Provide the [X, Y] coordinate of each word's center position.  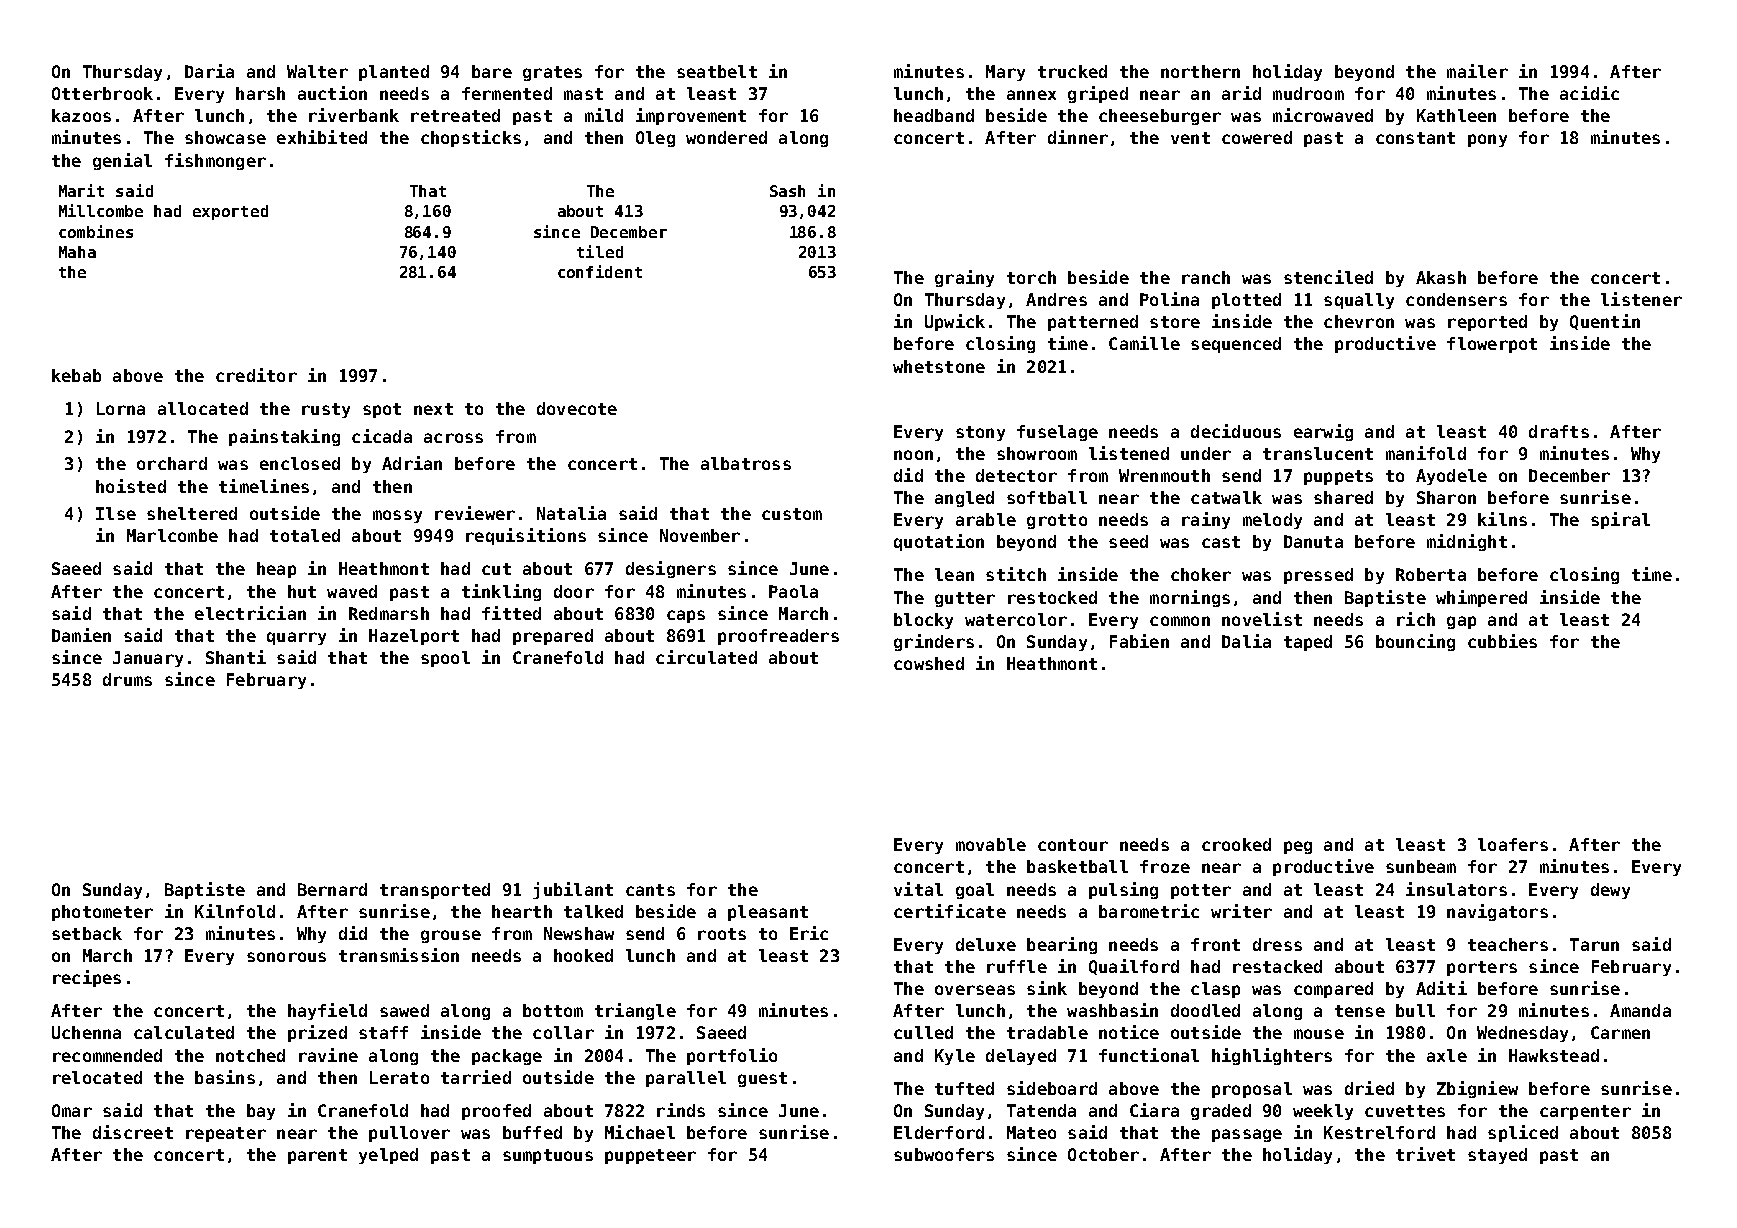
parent [317, 1156]
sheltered [192, 513]
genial [122, 161]
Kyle [955, 1057]
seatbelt [717, 71]
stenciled [1328, 277]
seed [1128, 541]
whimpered [1481, 598]
